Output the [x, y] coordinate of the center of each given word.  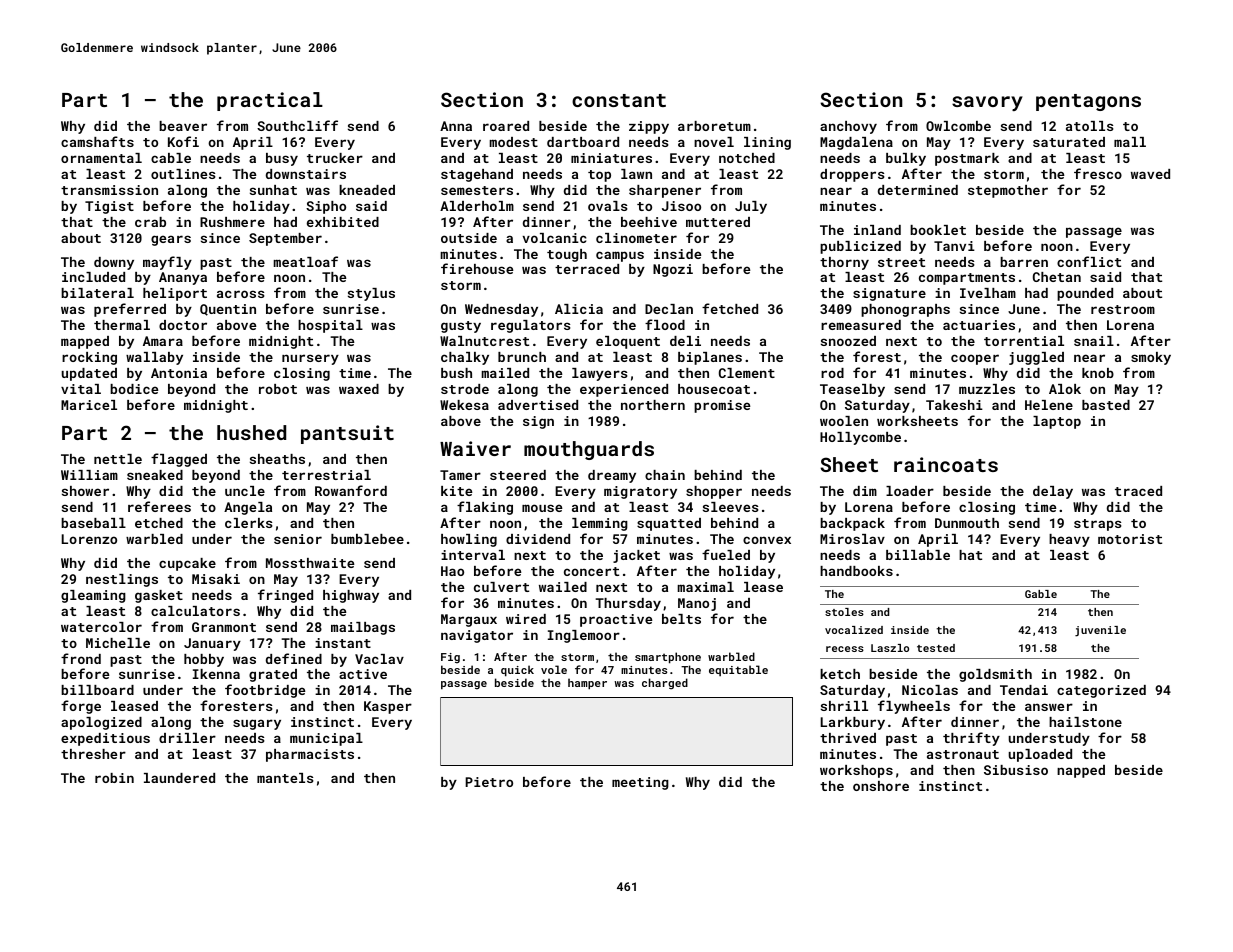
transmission [109, 190]
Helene [1049, 405]
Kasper [388, 707]
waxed [359, 389]
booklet [938, 230]
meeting [640, 783]
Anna [456, 126]
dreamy [612, 476]
